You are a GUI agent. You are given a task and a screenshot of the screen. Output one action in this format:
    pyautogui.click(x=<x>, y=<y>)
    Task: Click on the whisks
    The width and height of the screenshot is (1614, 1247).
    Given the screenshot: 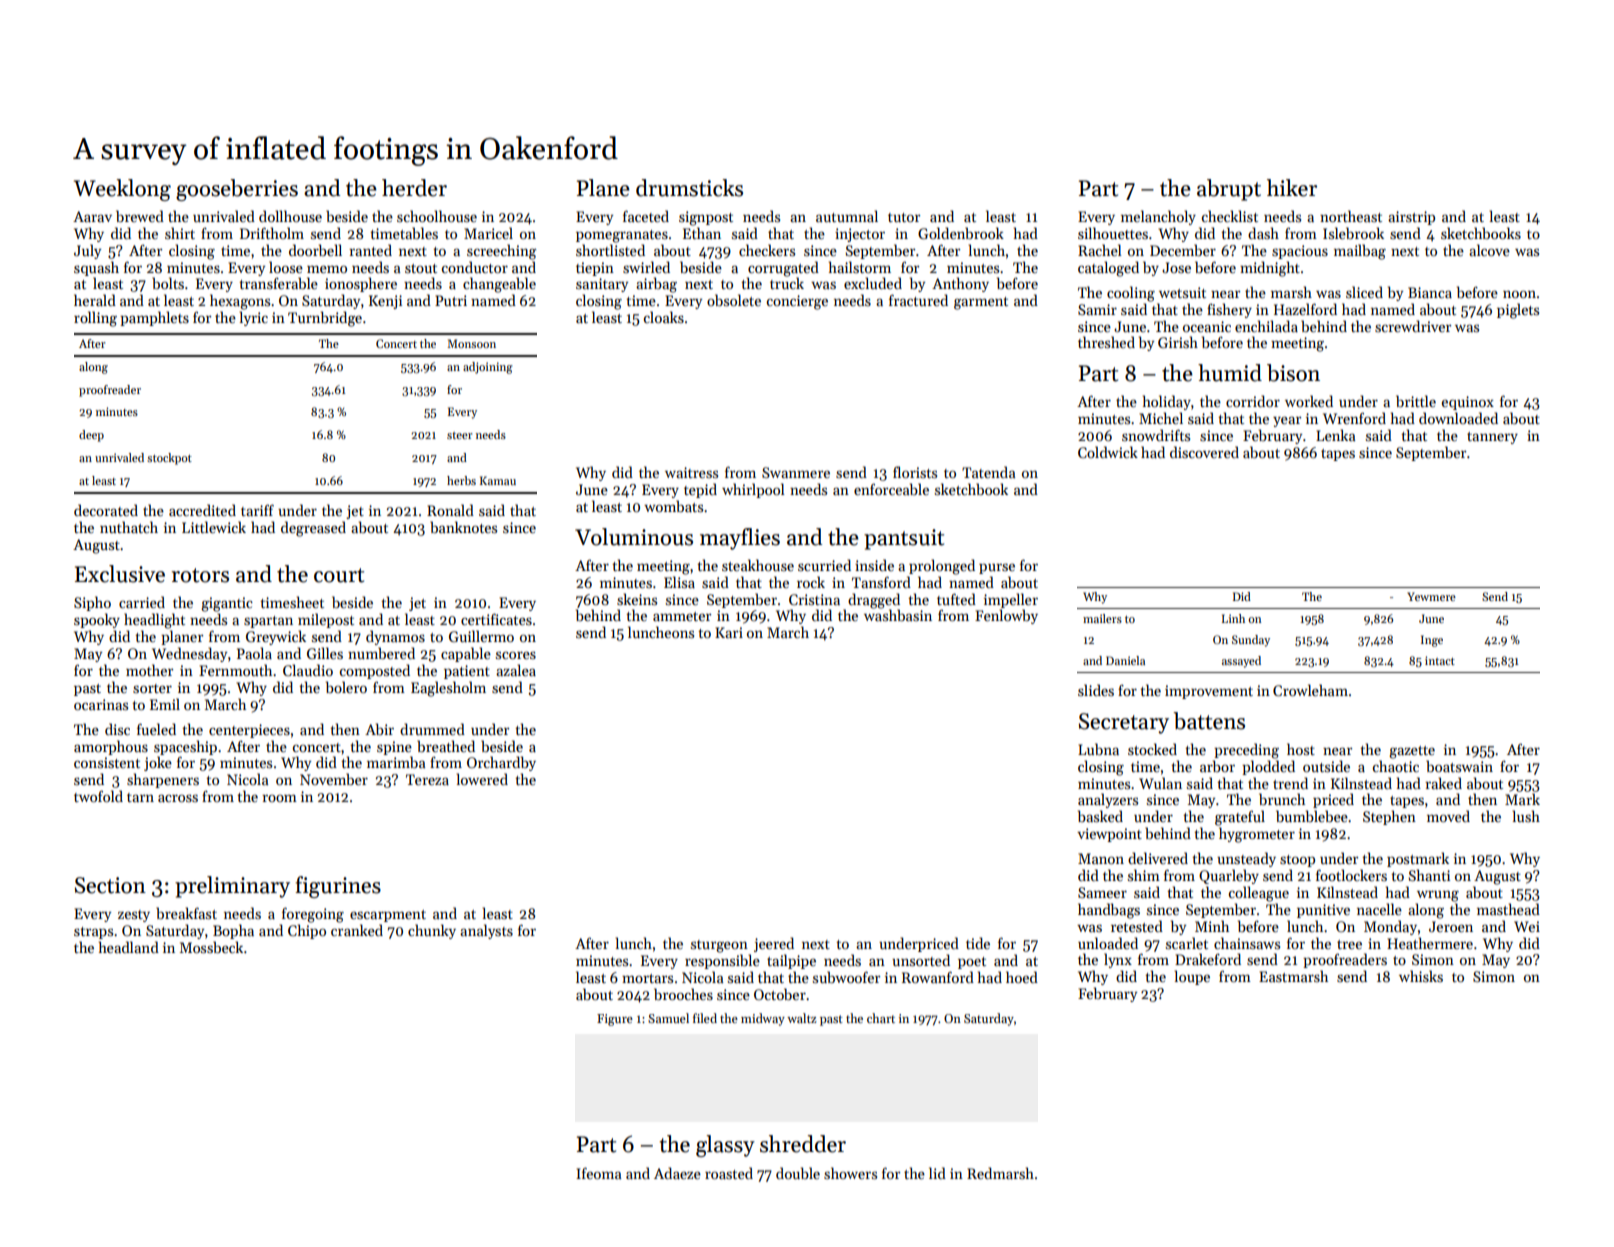 What is the action you would take?
    pyautogui.click(x=1421, y=976)
